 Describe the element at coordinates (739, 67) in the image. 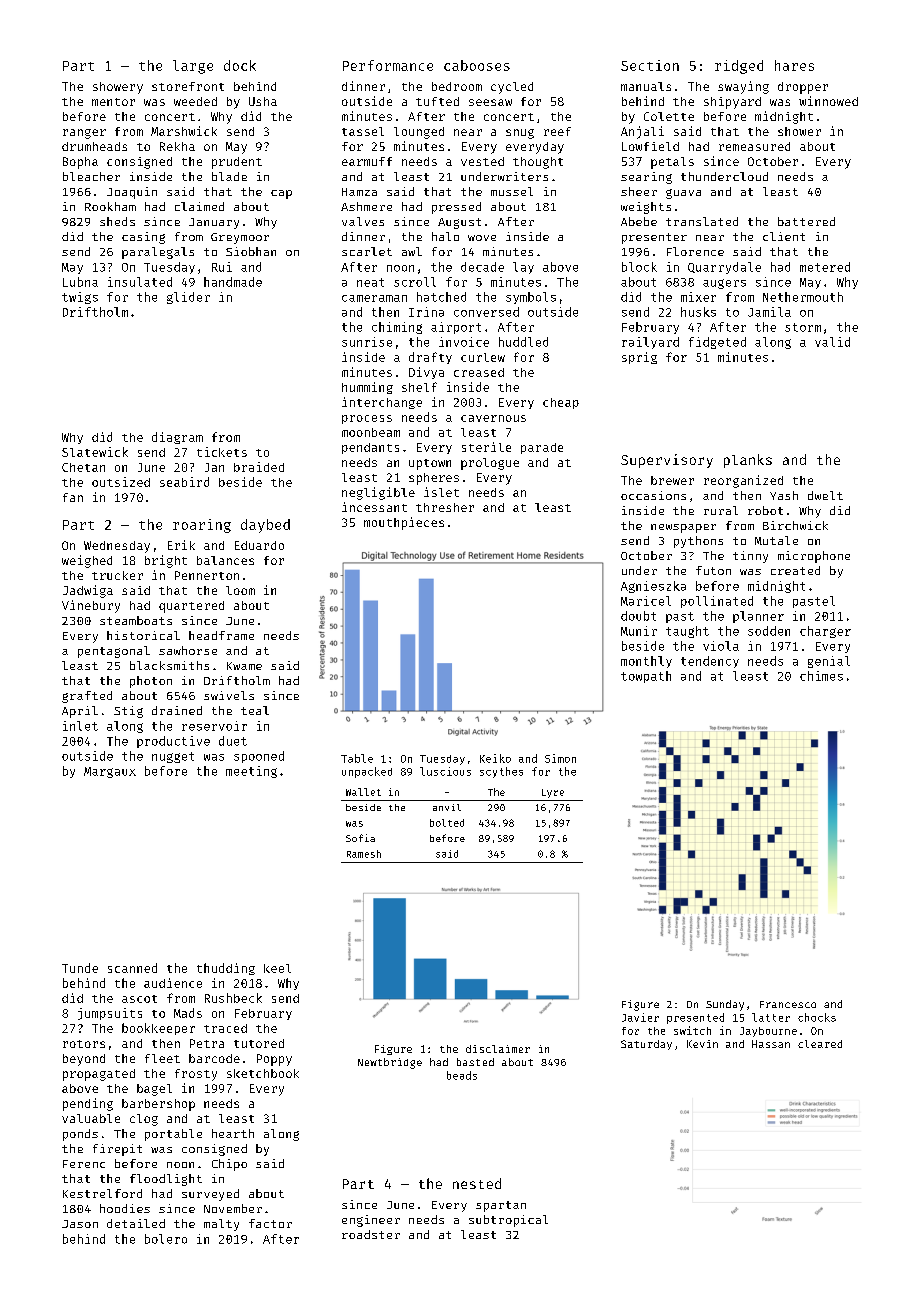

I see `ridged` at that location.
